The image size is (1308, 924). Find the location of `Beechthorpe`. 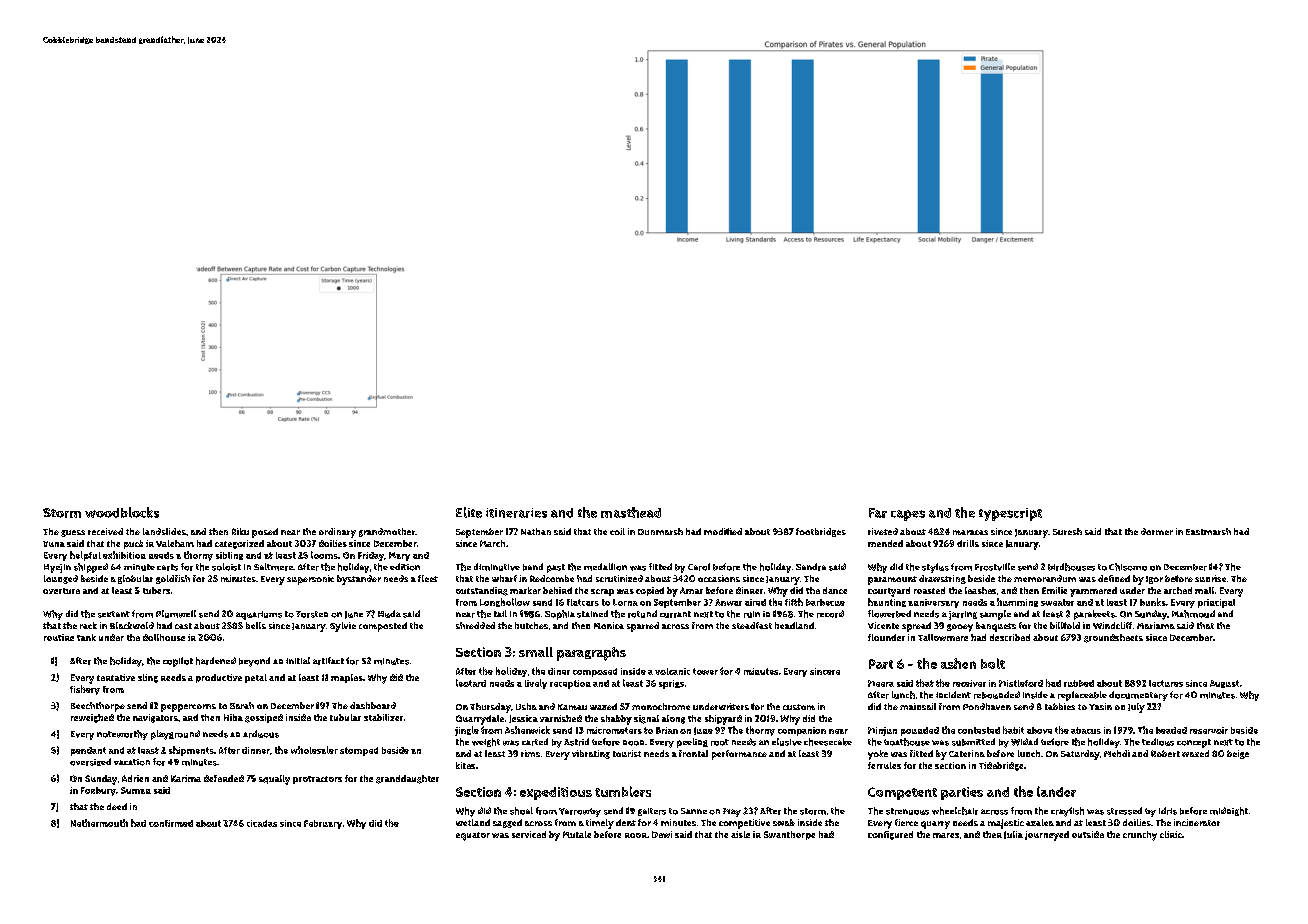

Beechthorpe is located at coordinates (98, 707).
